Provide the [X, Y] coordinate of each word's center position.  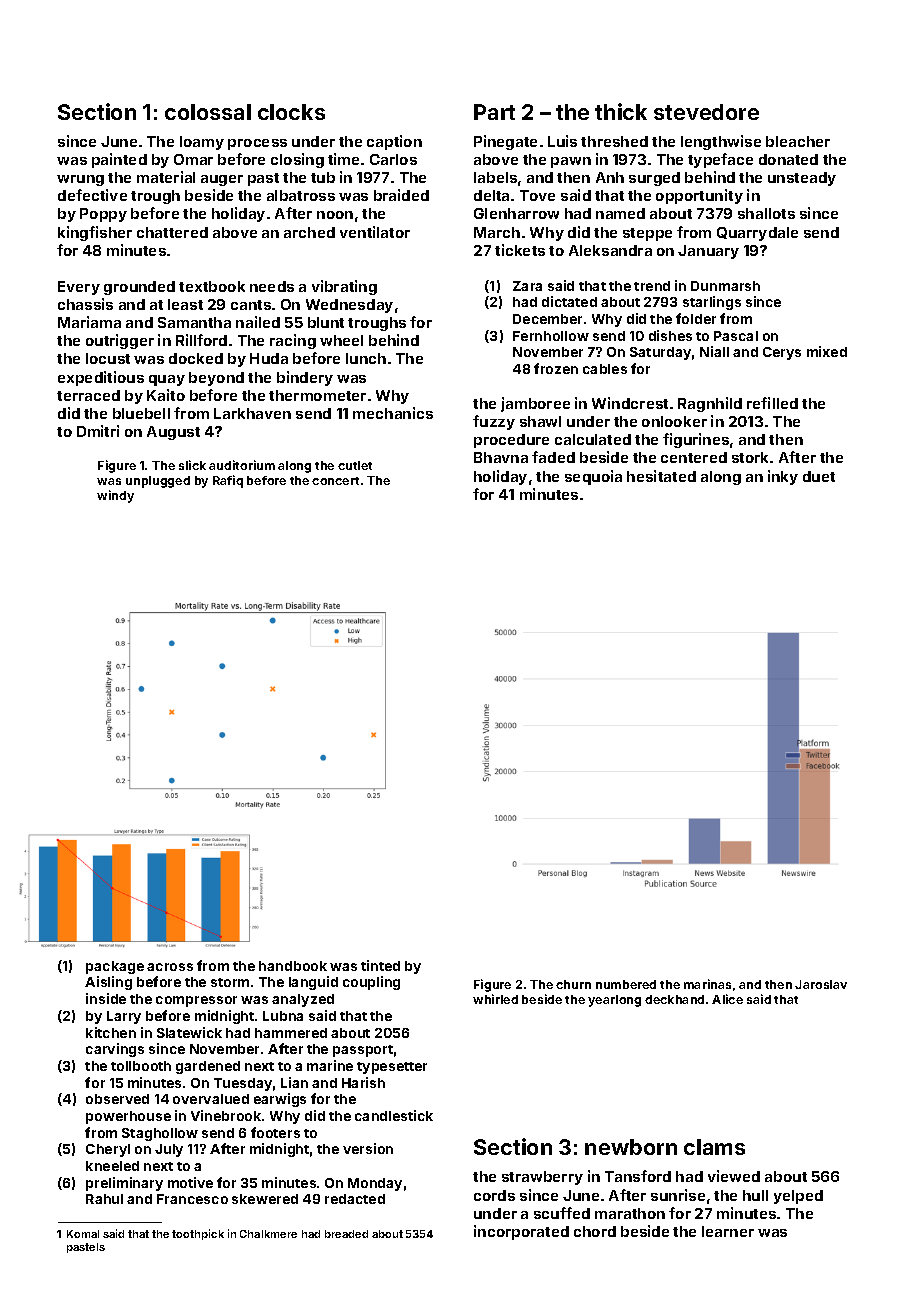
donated [788, 159]
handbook [293, 966]
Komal [83, 1234]
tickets [520, 250]
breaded [346, 1234]
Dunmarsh [725, 286]
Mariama [89, 322]
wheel [341, 340]
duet [819, 476]
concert [335, 481]
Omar [193, 159]
